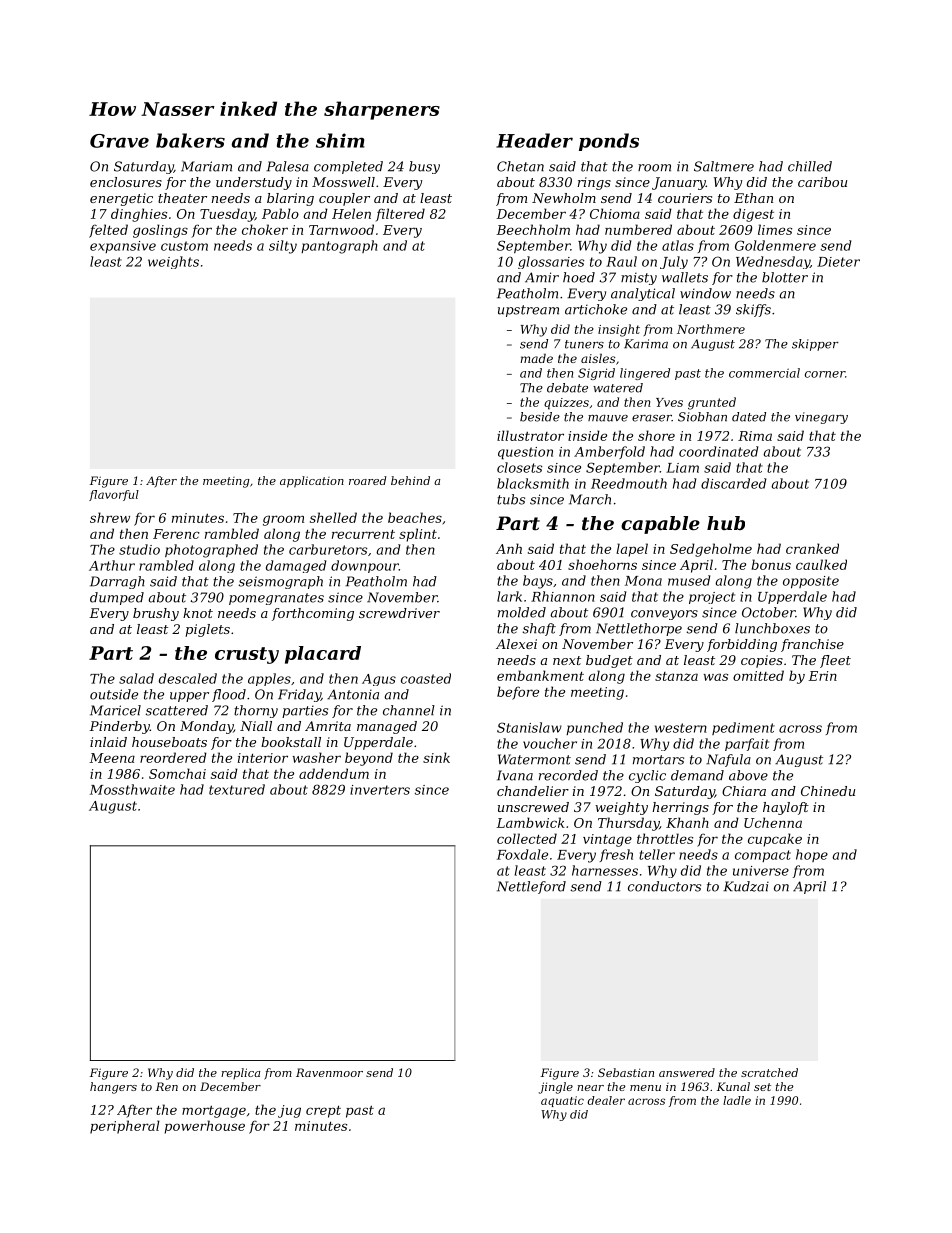  I want to click on Ravenmoor, so click(329, 1072).
